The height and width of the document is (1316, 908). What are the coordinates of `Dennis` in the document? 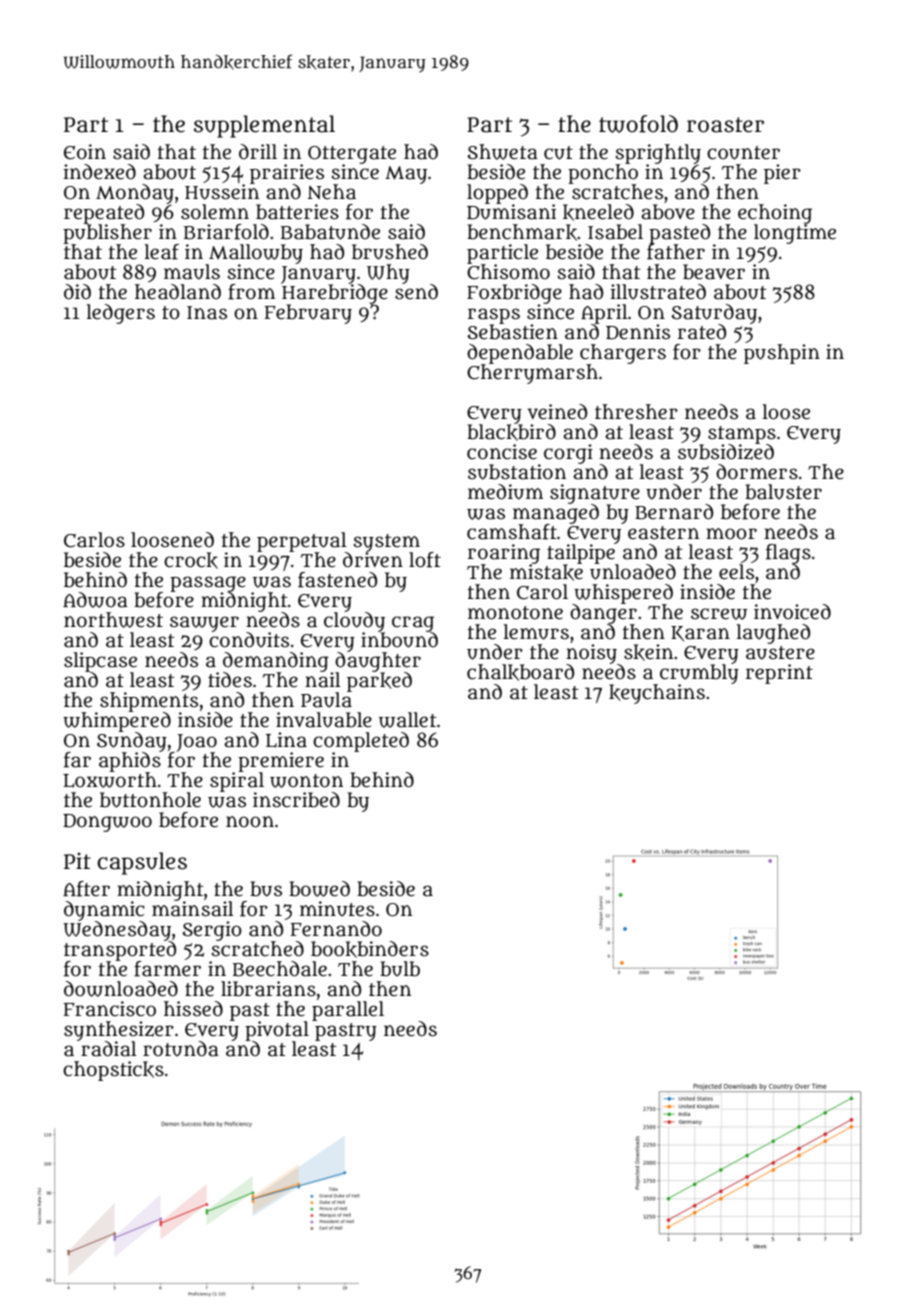 It's located at (638, 332).
